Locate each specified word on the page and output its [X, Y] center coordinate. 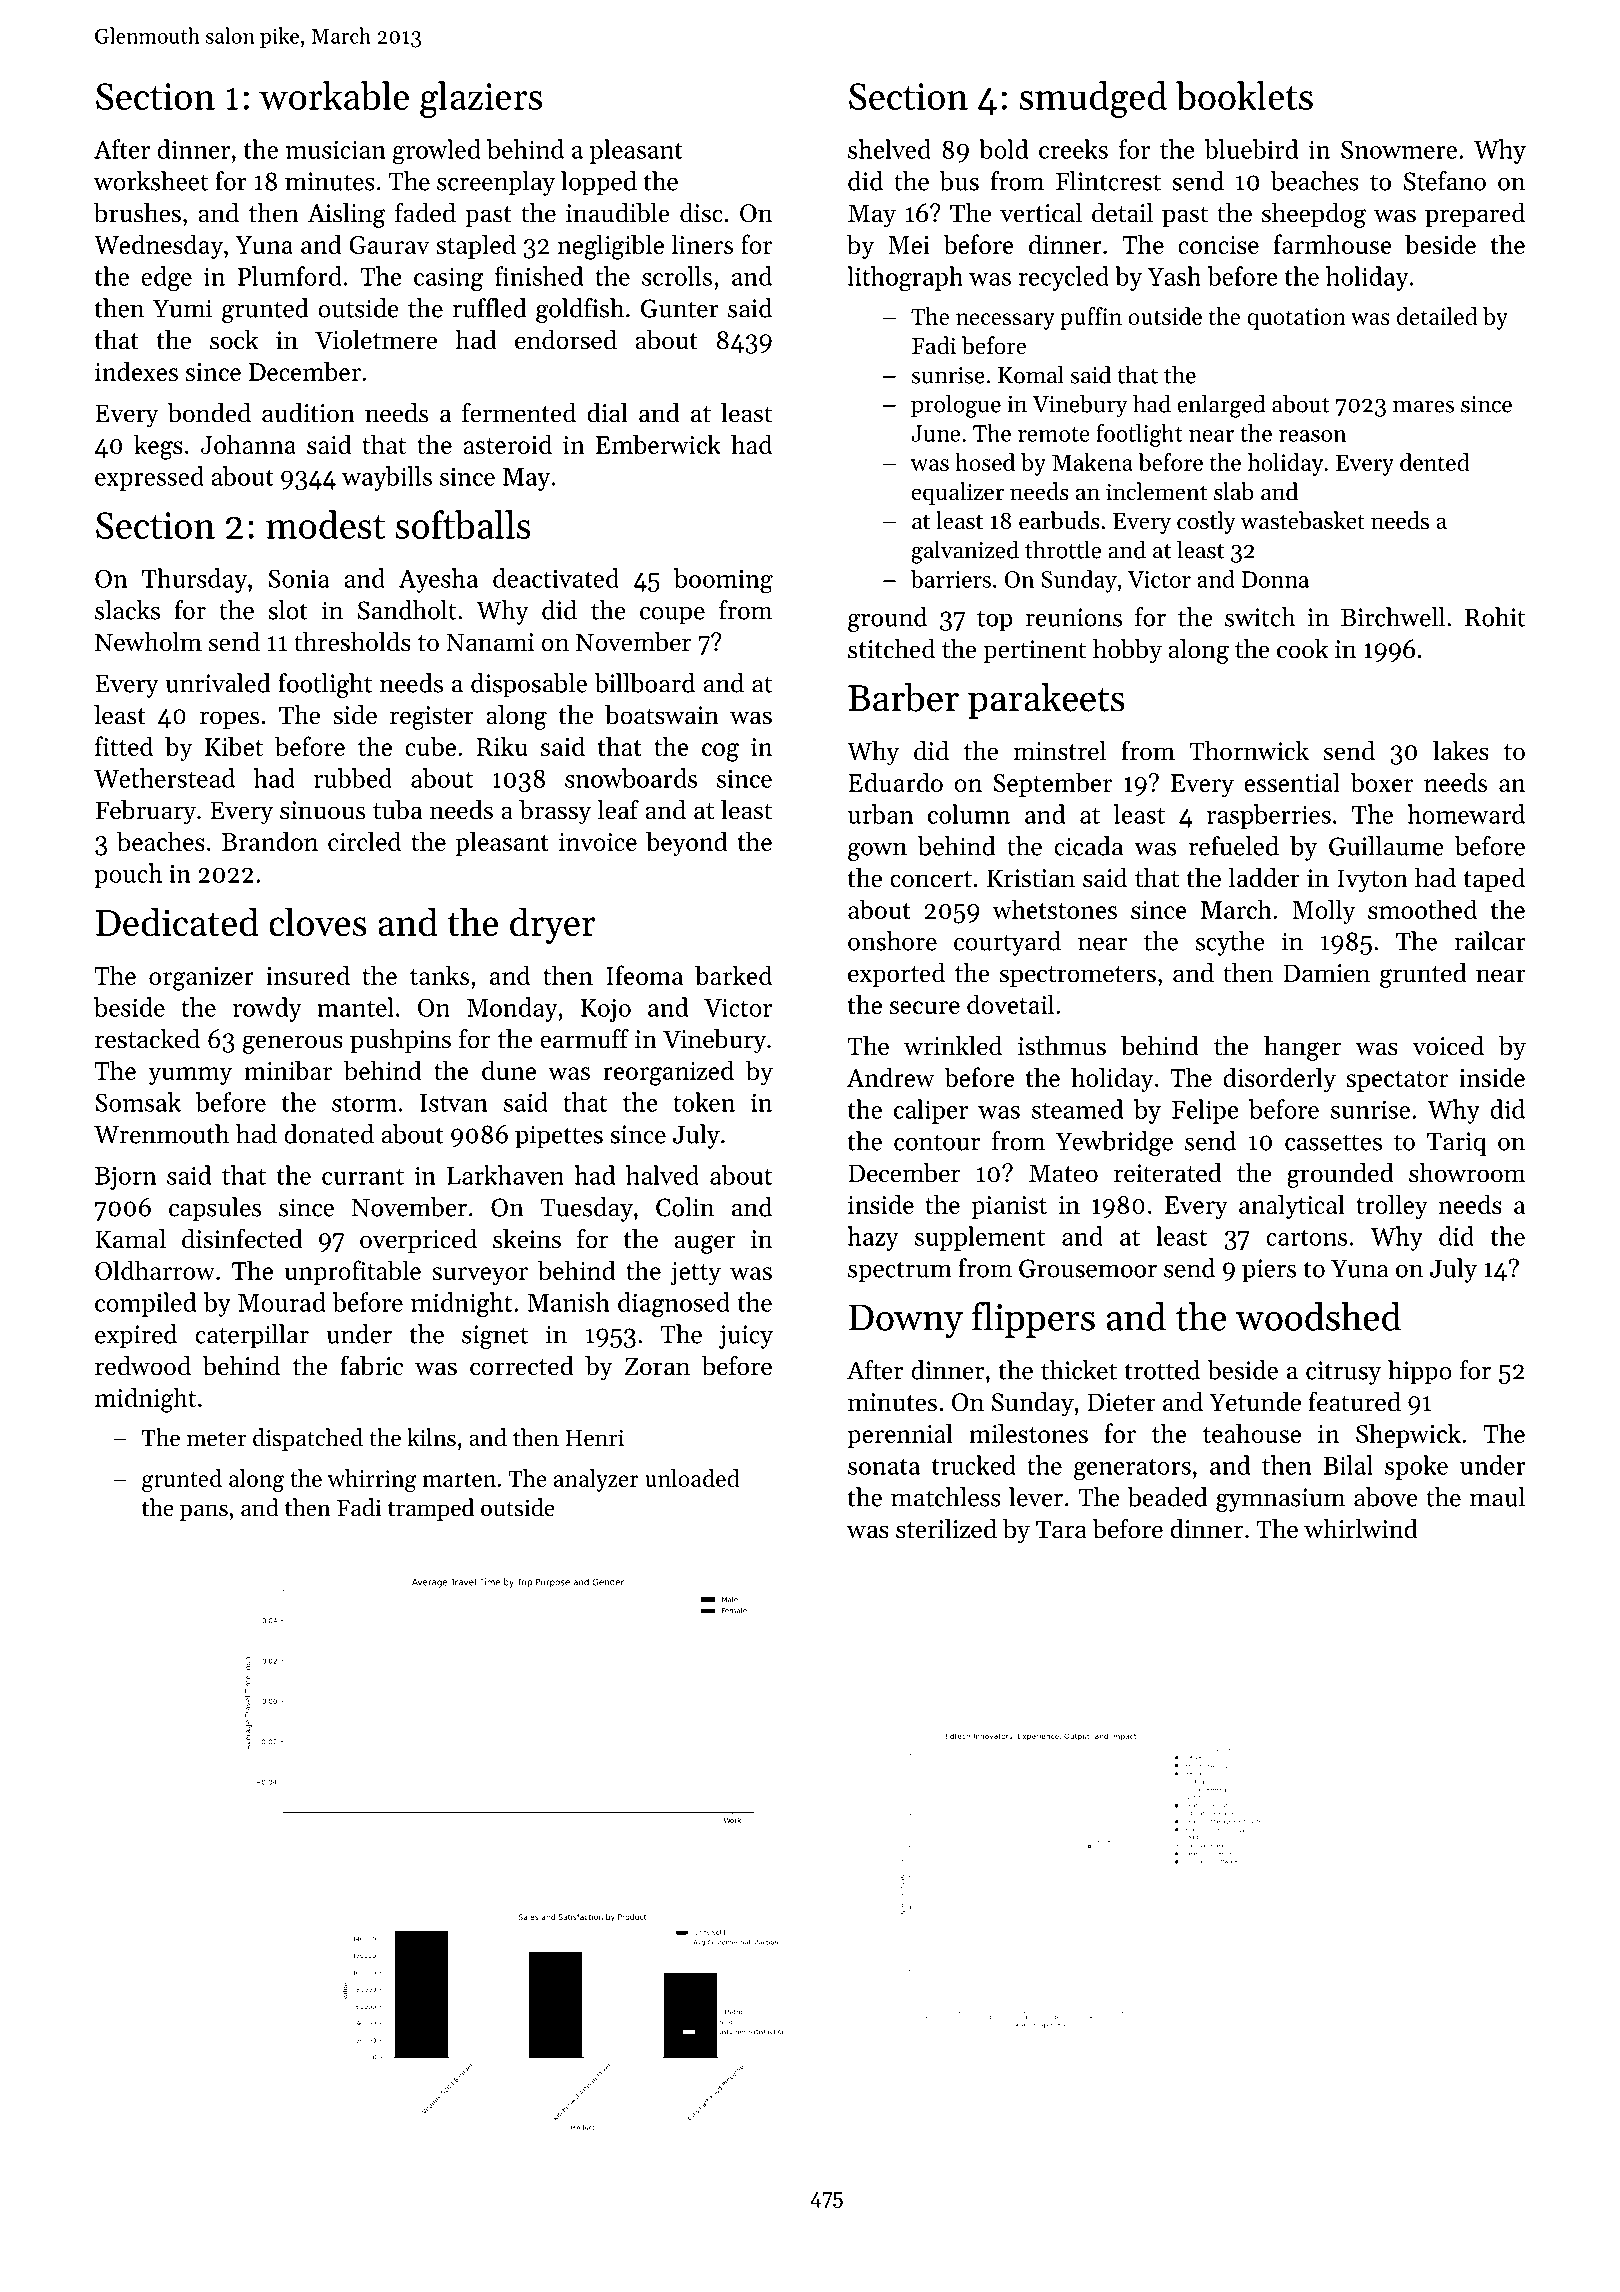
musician [336, 149]
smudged [1093, 99]
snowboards [631, 778]
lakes [1460, 751]
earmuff [584, 1038]
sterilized [946, 1529]
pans [204, 1512]
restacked [147, 1039]
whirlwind [1361, 1529]
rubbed [353, 778]
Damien [1326, 973]
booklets [1244, 95]
